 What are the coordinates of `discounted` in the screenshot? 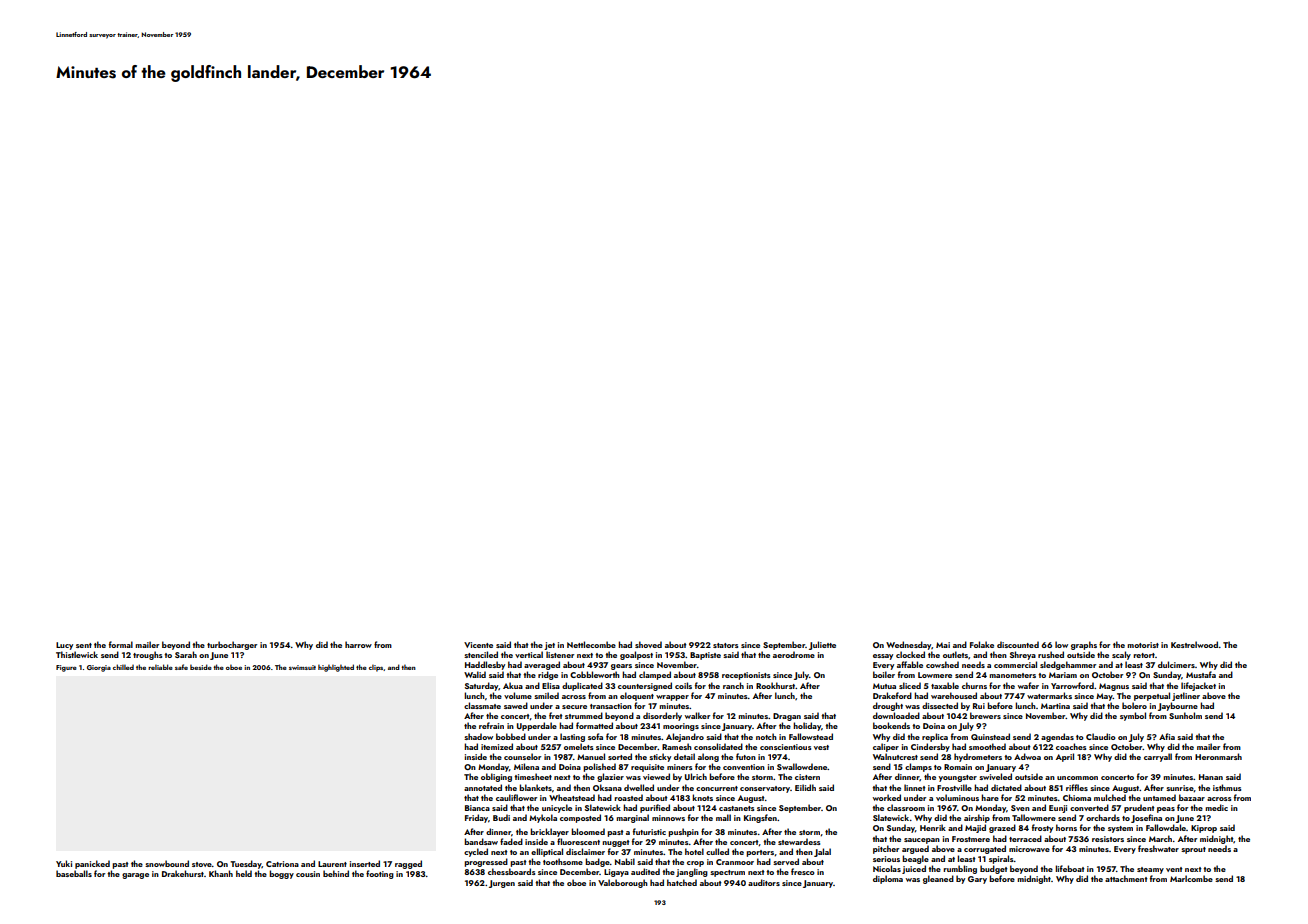 It's located at (1018, 644).
